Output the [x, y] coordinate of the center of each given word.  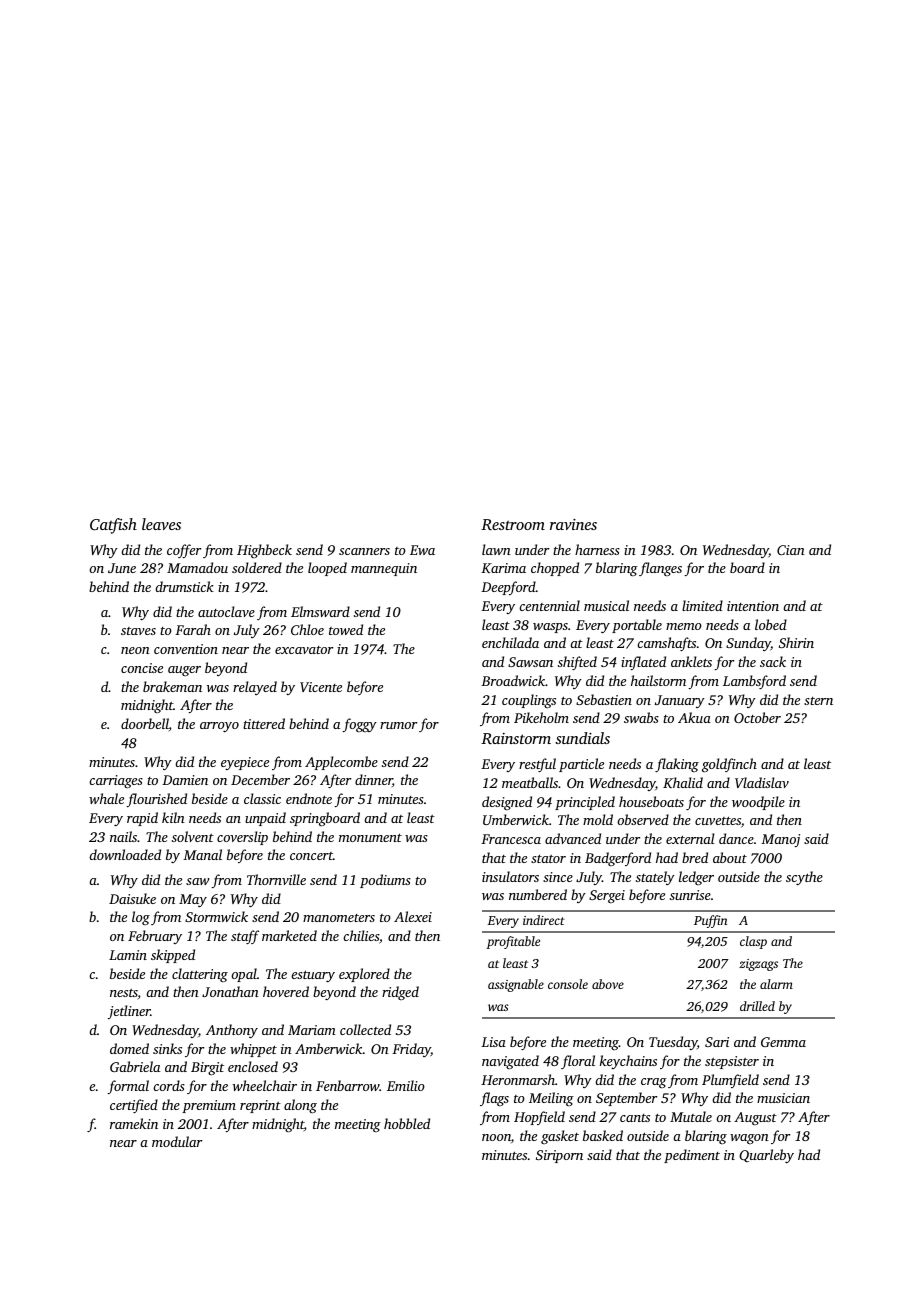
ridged [400, 993]
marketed [289, 935]
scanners [364, 551]
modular [177, 1141]
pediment [692, 1156]
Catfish [113, 526]
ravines [573, 524]
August [755, 1119]
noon [496, 1137]
